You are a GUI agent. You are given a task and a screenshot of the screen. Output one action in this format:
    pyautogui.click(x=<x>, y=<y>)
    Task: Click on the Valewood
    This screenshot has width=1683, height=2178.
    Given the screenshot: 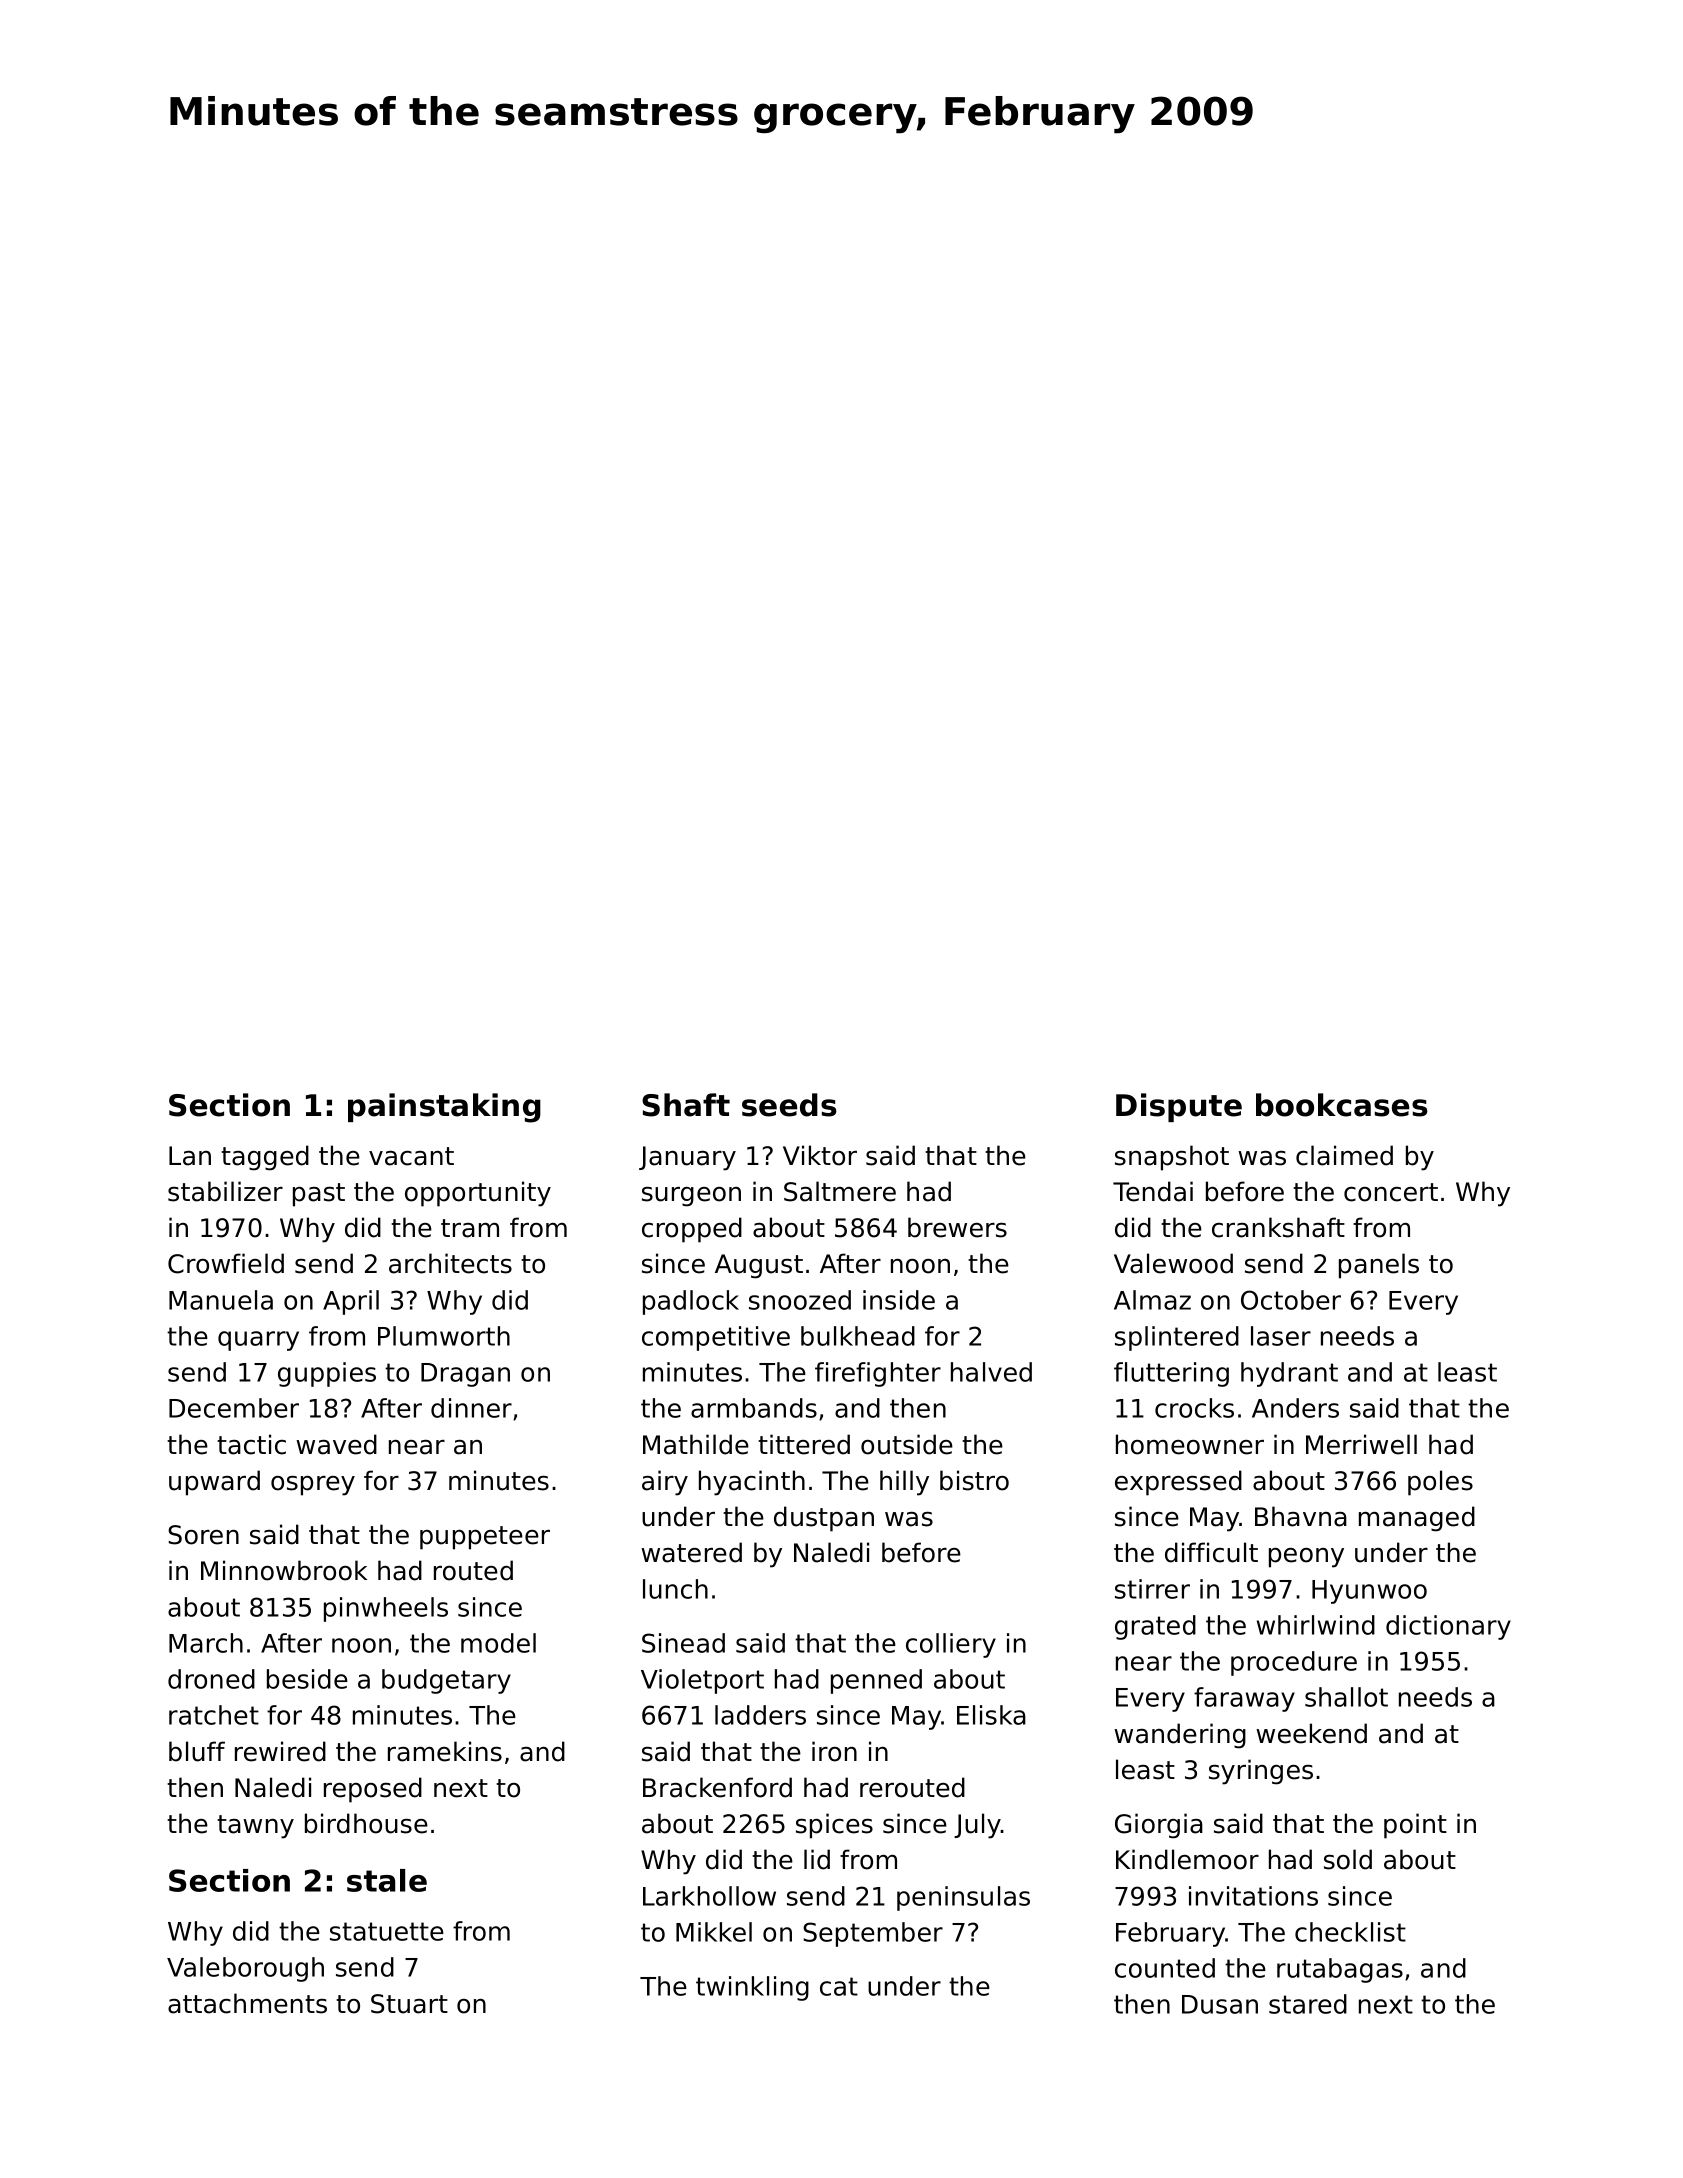 What is the action you would take?
    pyautogui.click(x=1173, y=1263)
